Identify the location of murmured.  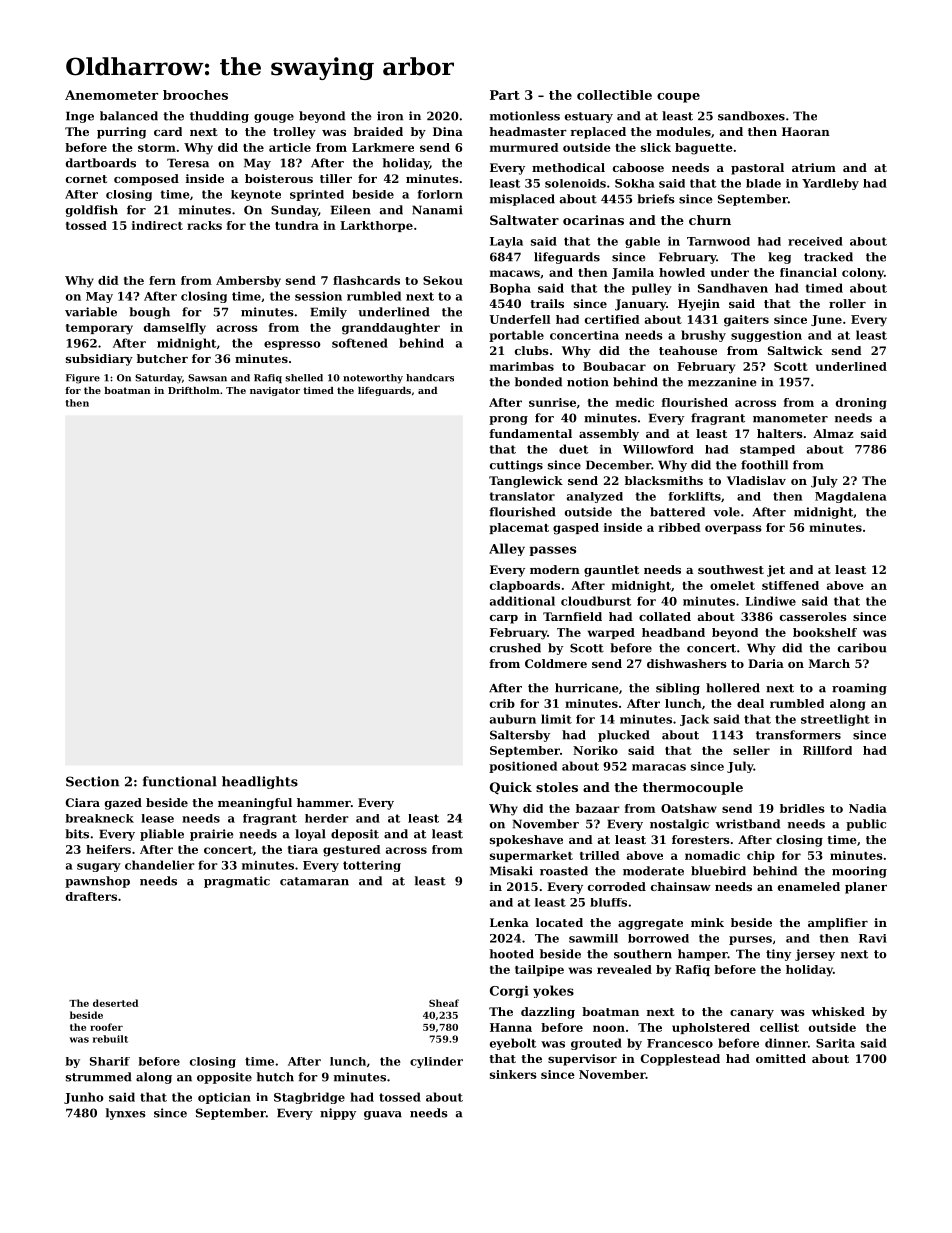
(524, 147).
